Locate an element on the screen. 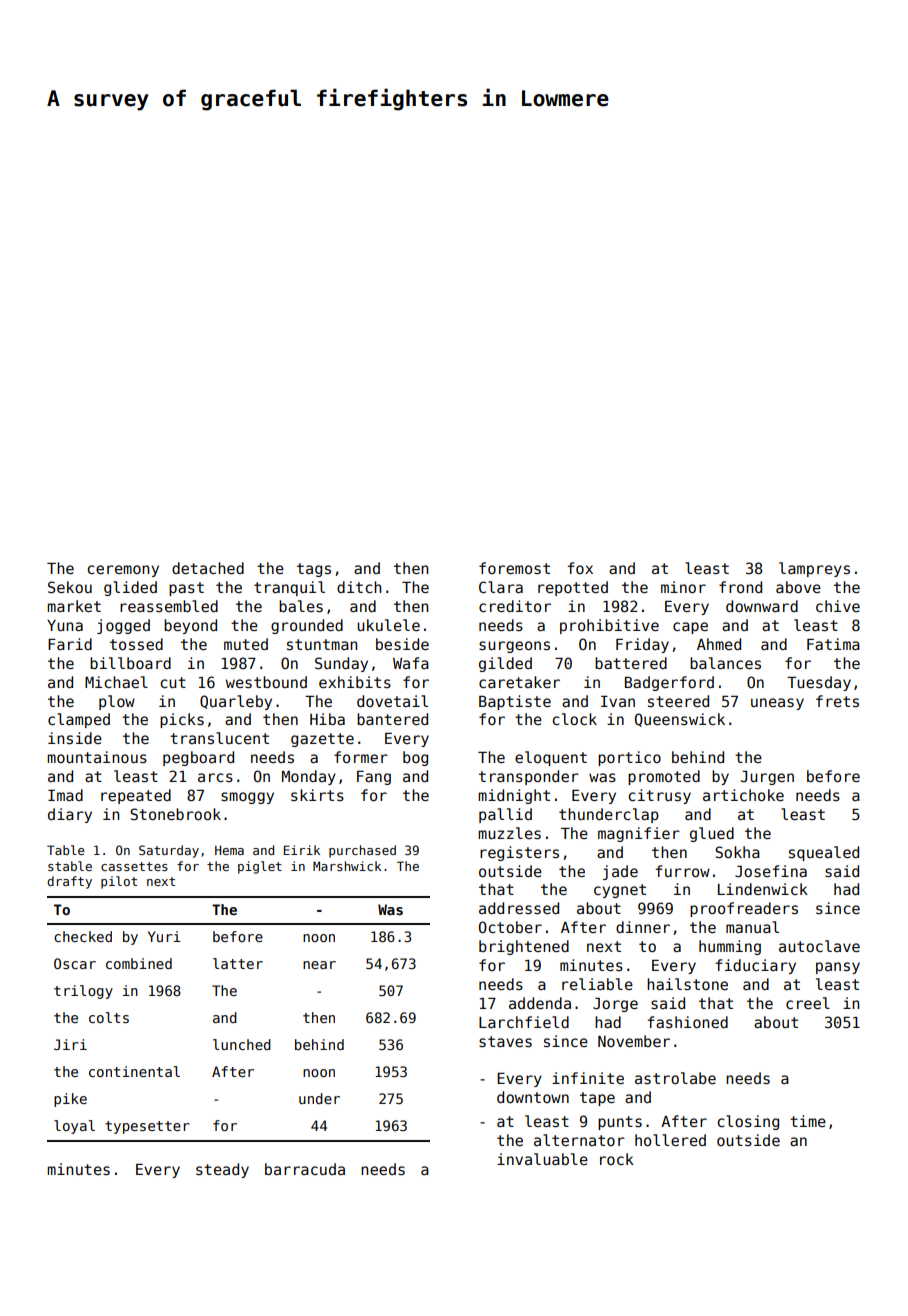  frets is located at coordinates (837, 701).
